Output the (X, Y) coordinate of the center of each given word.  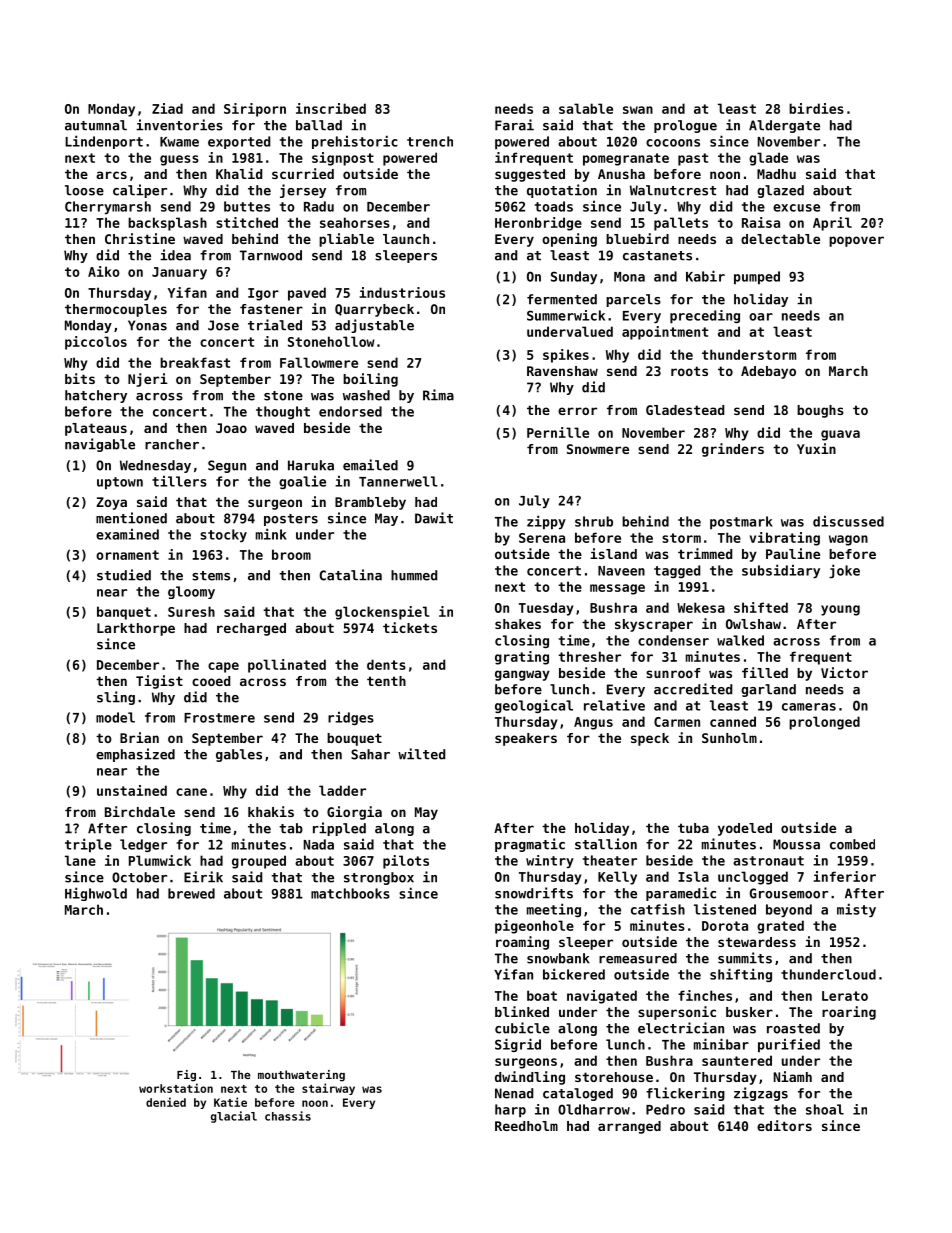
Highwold (96, 894)
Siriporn (255, 110)
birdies (816, 108)
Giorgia (354, 813)
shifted (761, 607)
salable (586, 108)
